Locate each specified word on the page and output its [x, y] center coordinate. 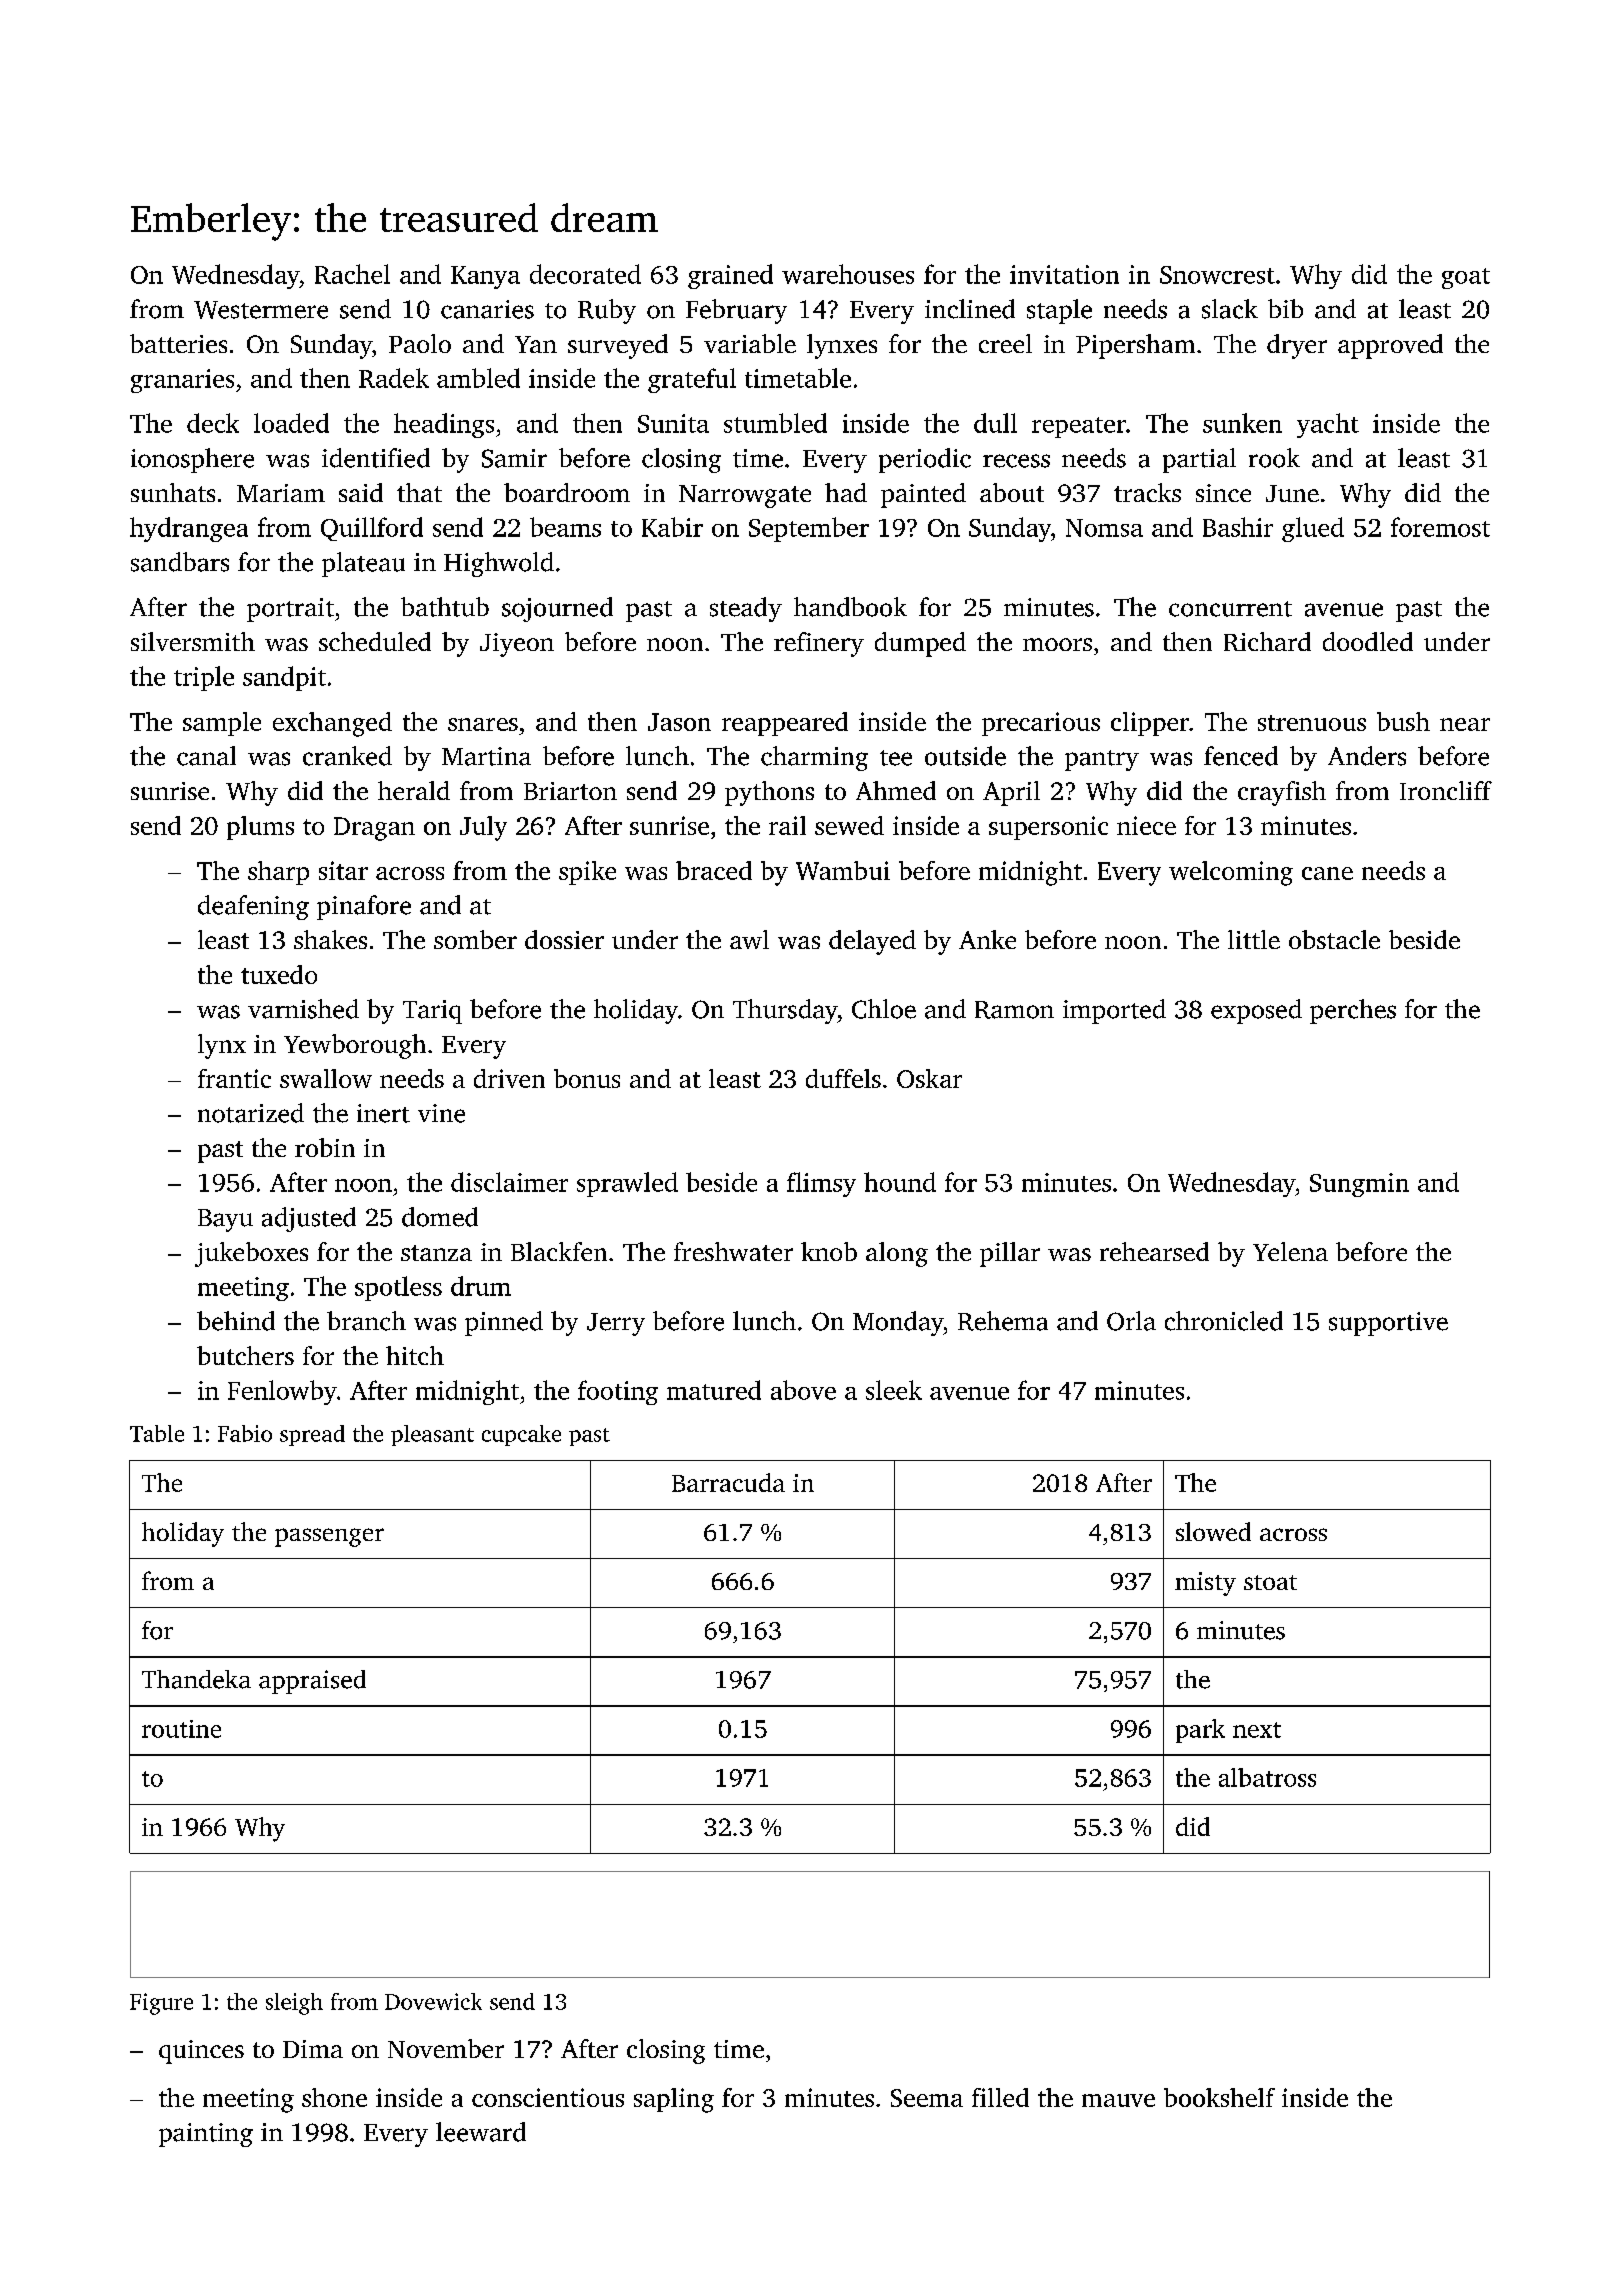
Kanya [485, 277]
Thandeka [196, 1679]
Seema [927, 2098]
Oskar [929, 1078]
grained [730, 276]
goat [1466, 278]
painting [206, 2135]
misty [1205, 1584]
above [803, 1390]
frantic [234, 1078]
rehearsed [1154, 1251]
